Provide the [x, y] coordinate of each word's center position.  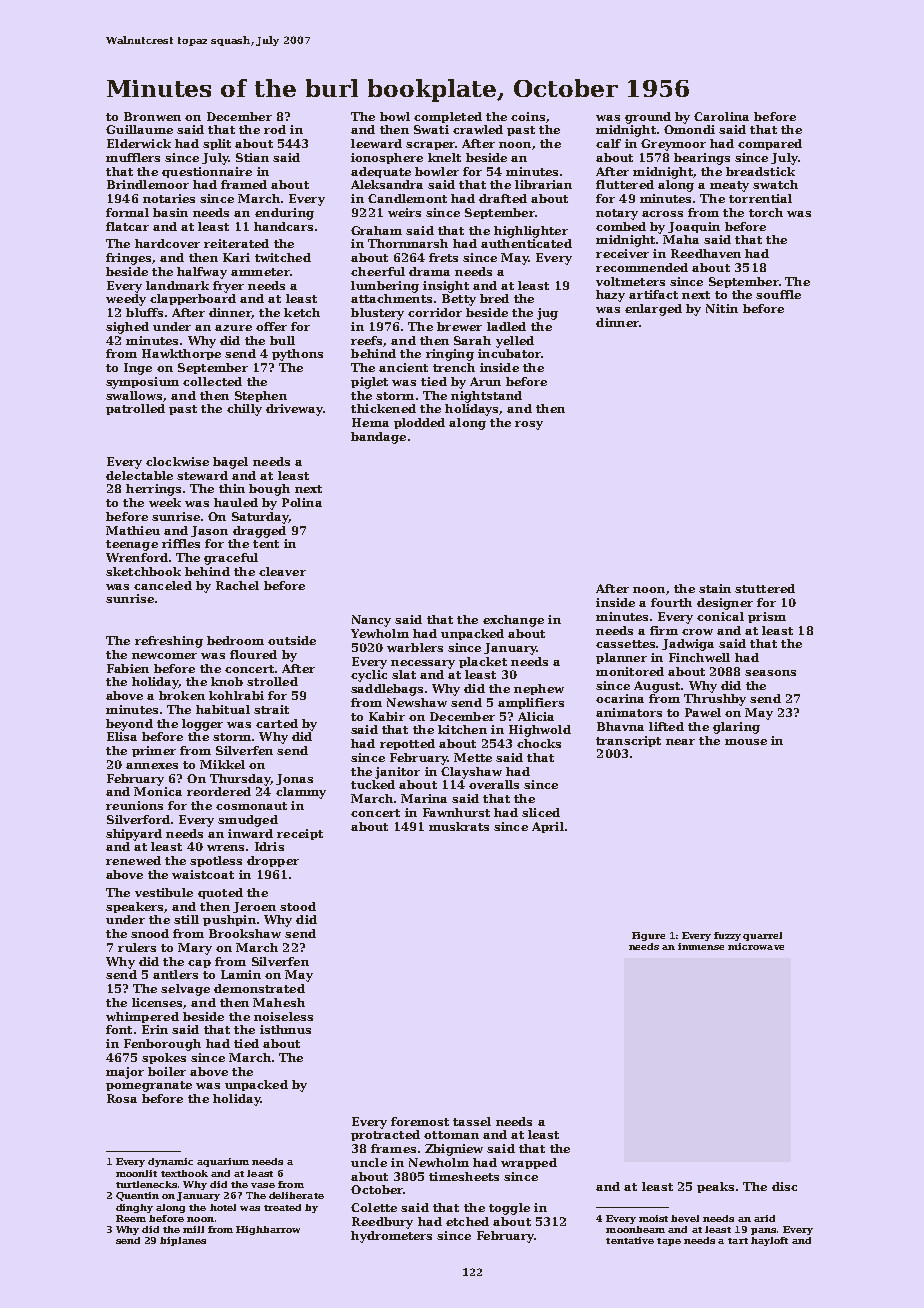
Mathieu [133, 530]
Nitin [722, 308]
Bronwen [152, 116]
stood [298, 906]
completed [448, 117]
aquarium [223, 1162]
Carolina [721, 116]
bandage [378, 438]
